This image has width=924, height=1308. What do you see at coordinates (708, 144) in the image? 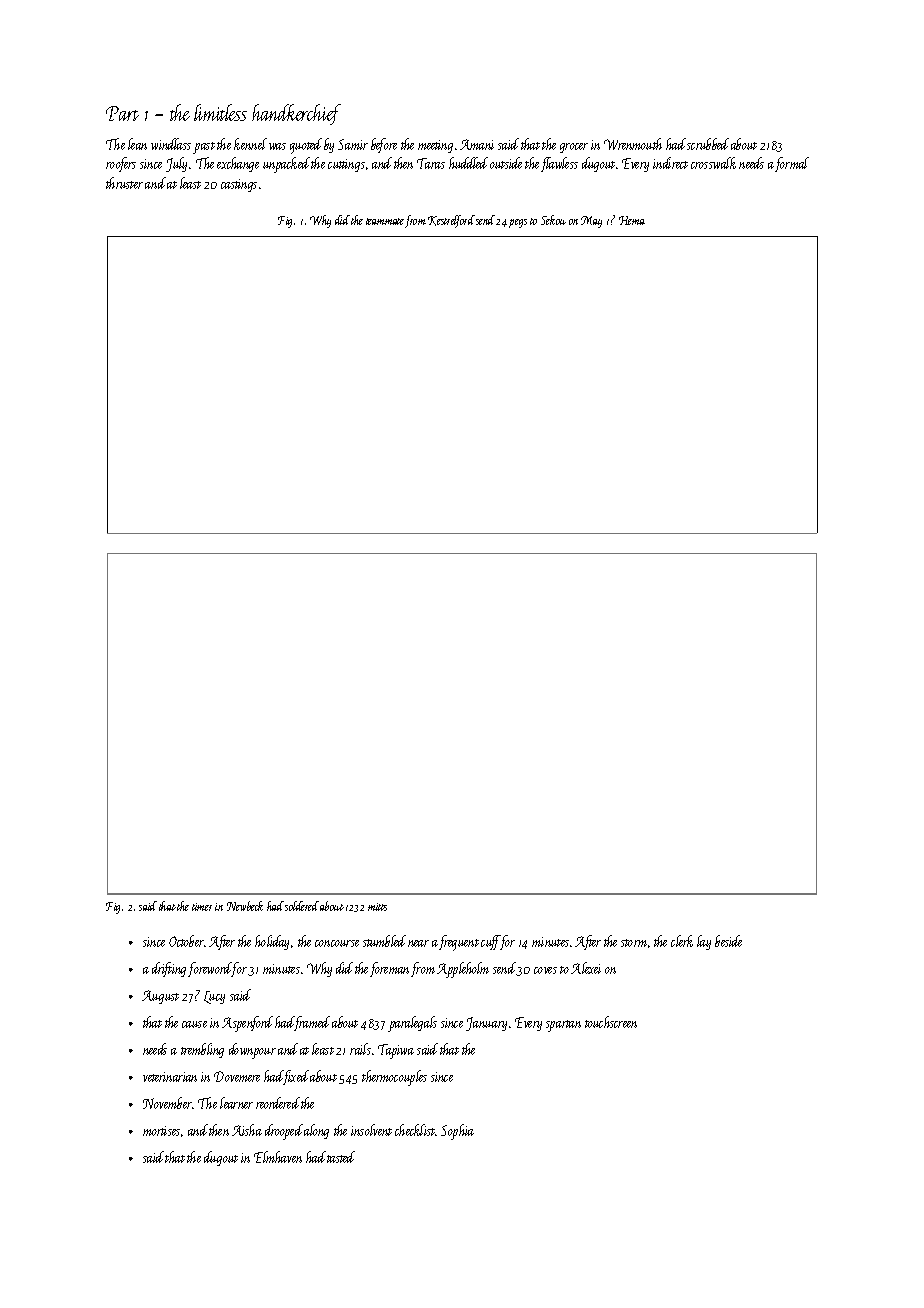
I see `scrubbed` at bounding box center [708, 144].
